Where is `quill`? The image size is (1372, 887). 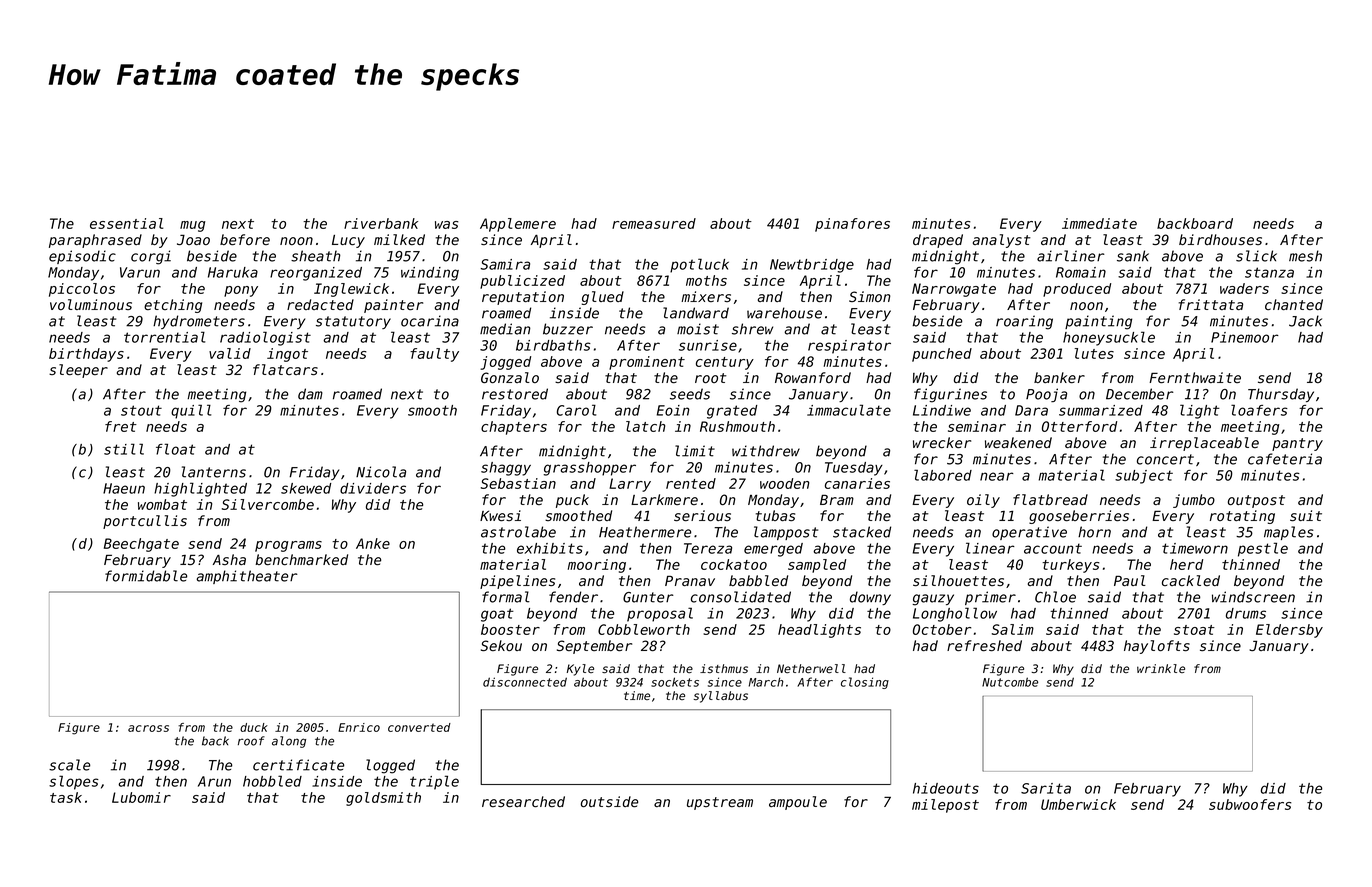 quill is located at coordinates (191, 411).
